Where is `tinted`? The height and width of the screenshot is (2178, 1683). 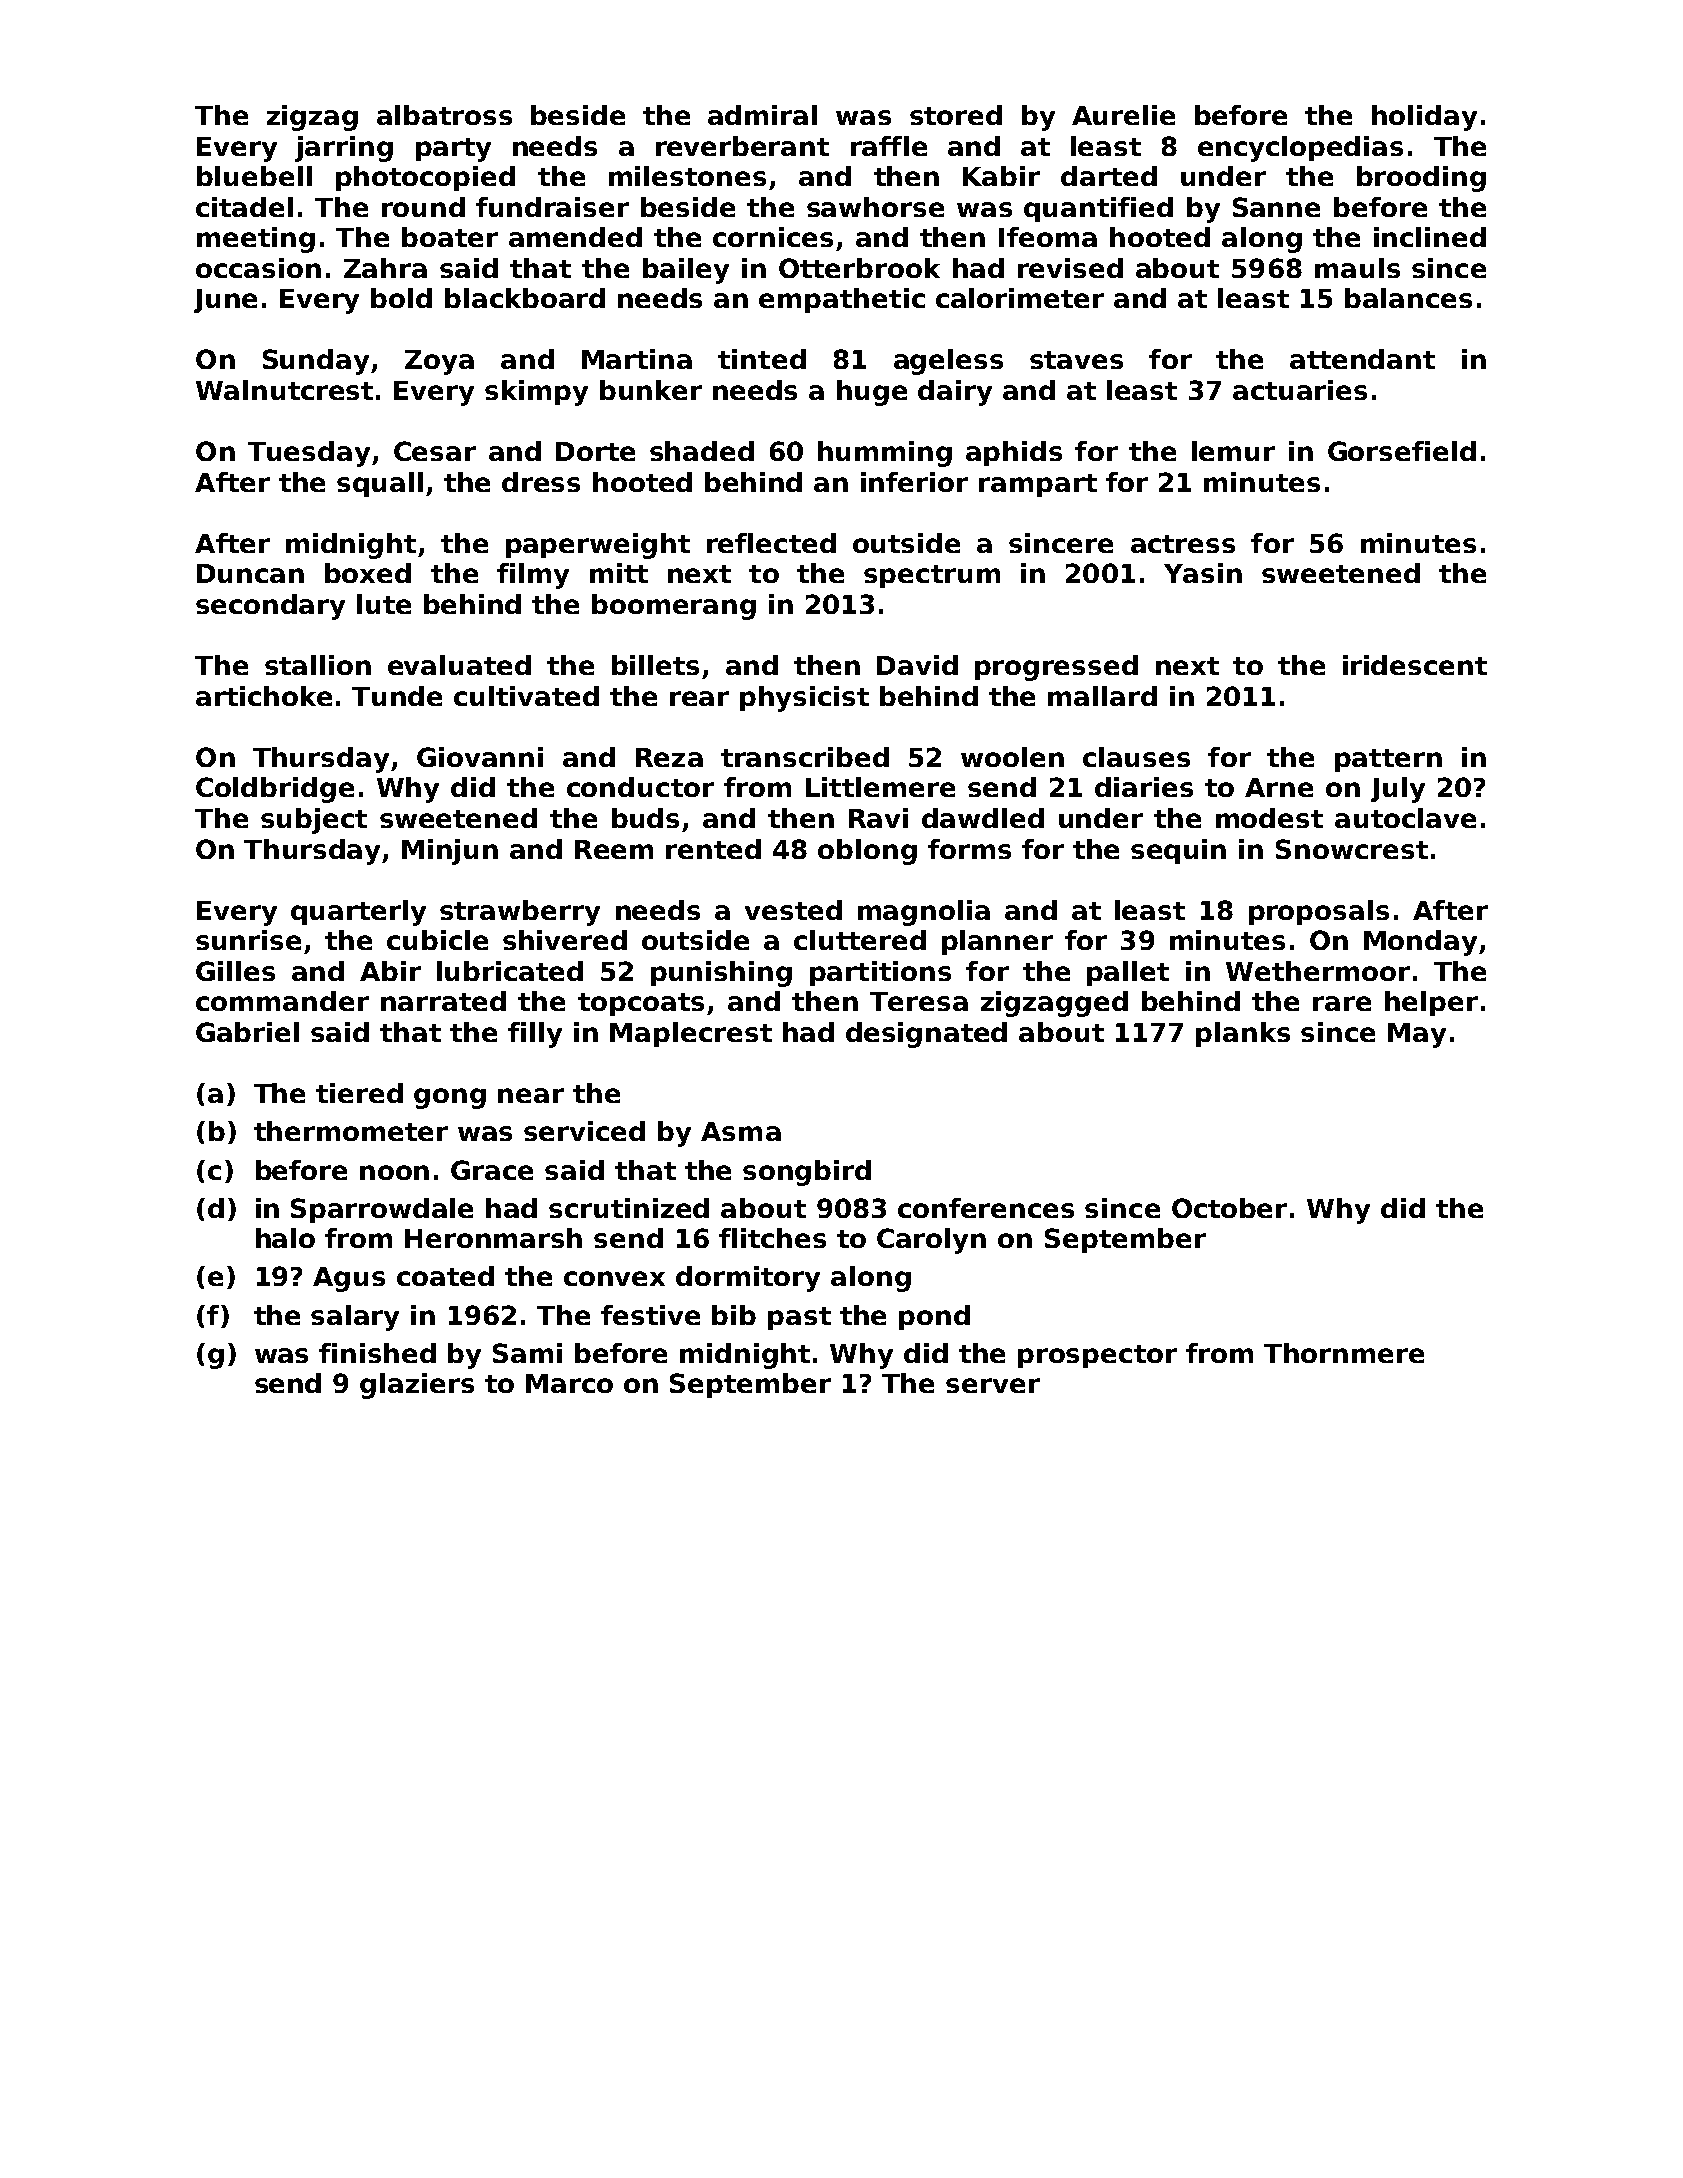 tinted is located at coordinates (762, 359).
